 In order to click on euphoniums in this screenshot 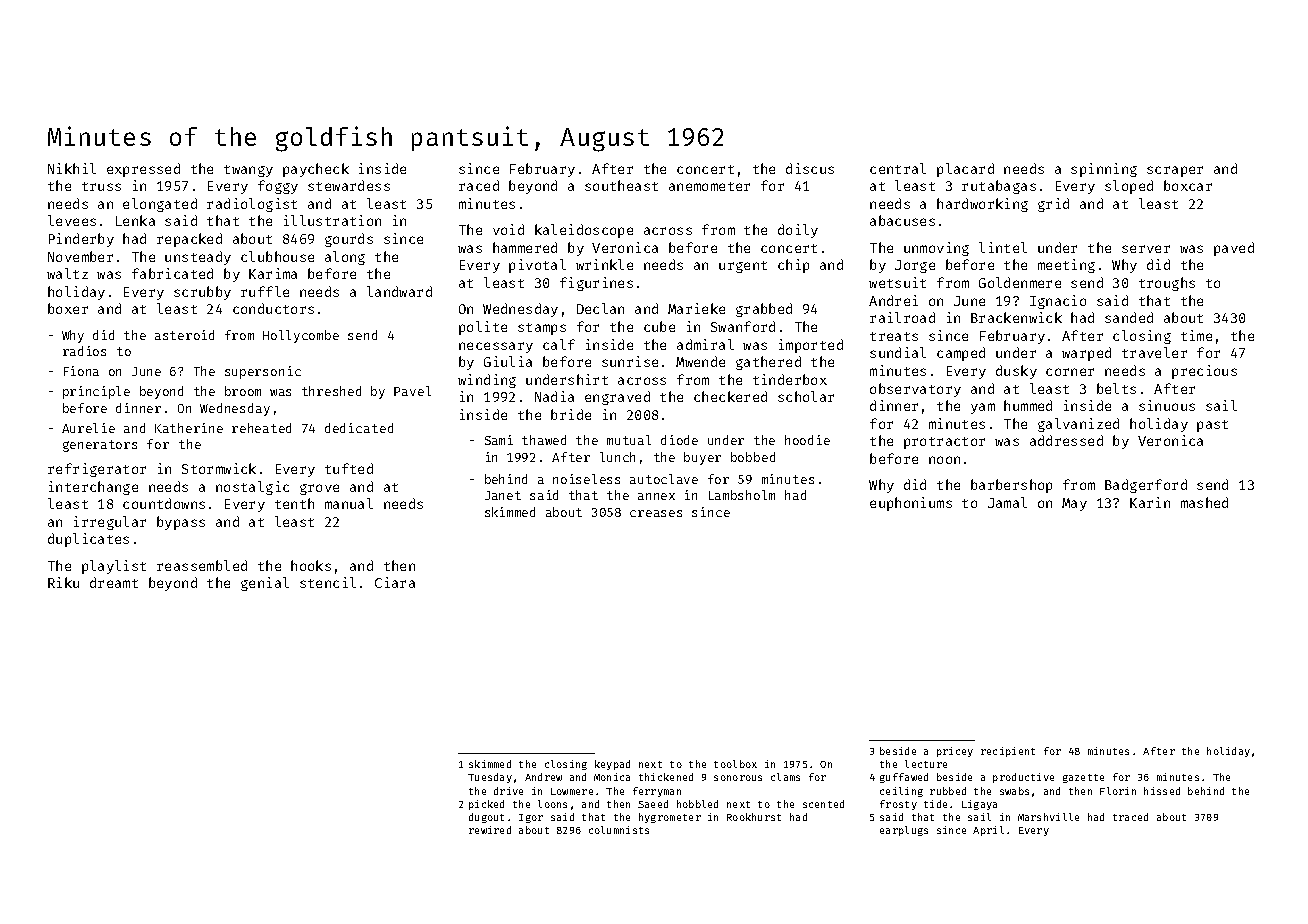, I will do `click(911, 504)`.
